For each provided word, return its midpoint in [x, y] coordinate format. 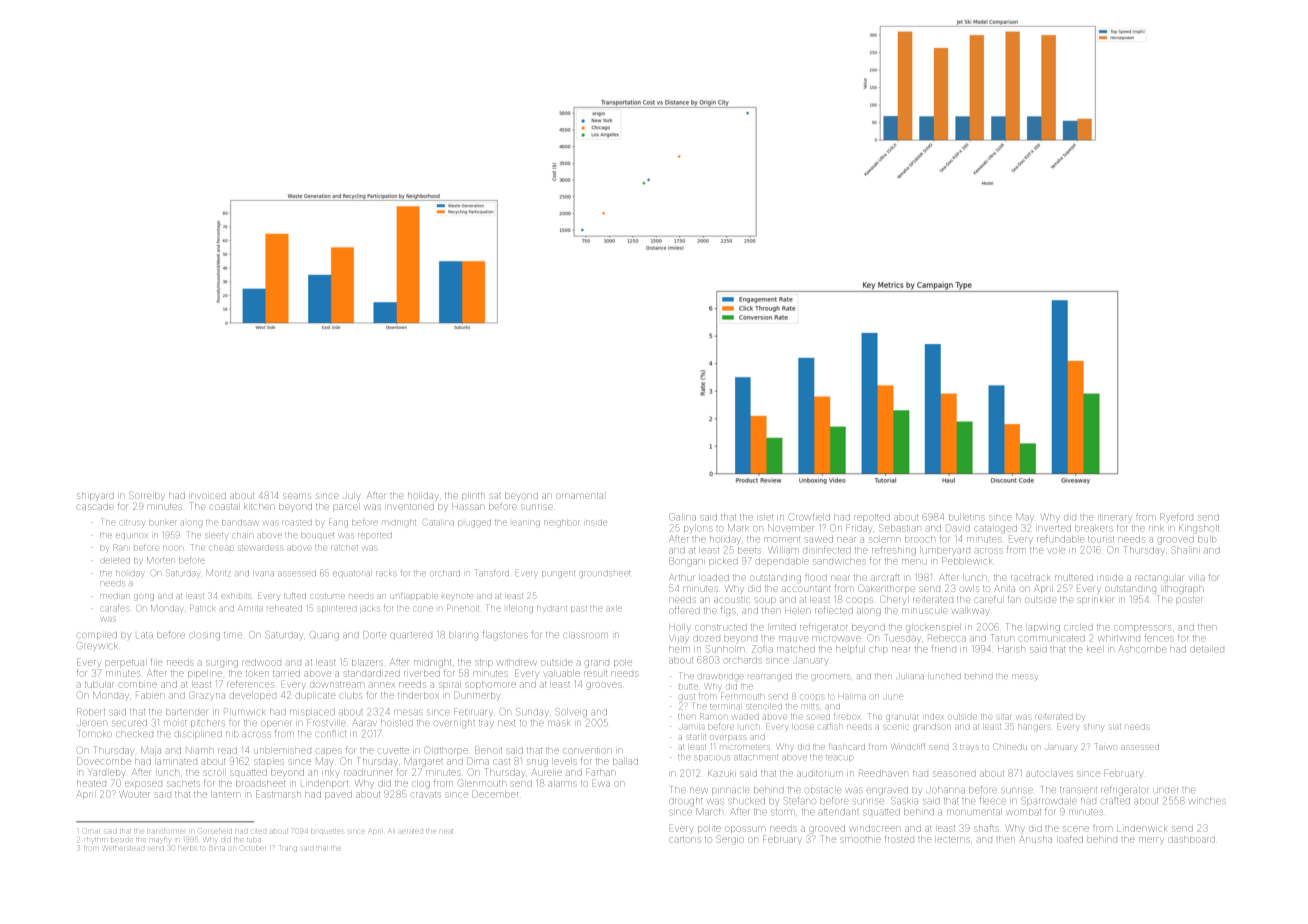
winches [1208, 801]
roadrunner [368, 773]
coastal [224, 507]
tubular [99, 685]
